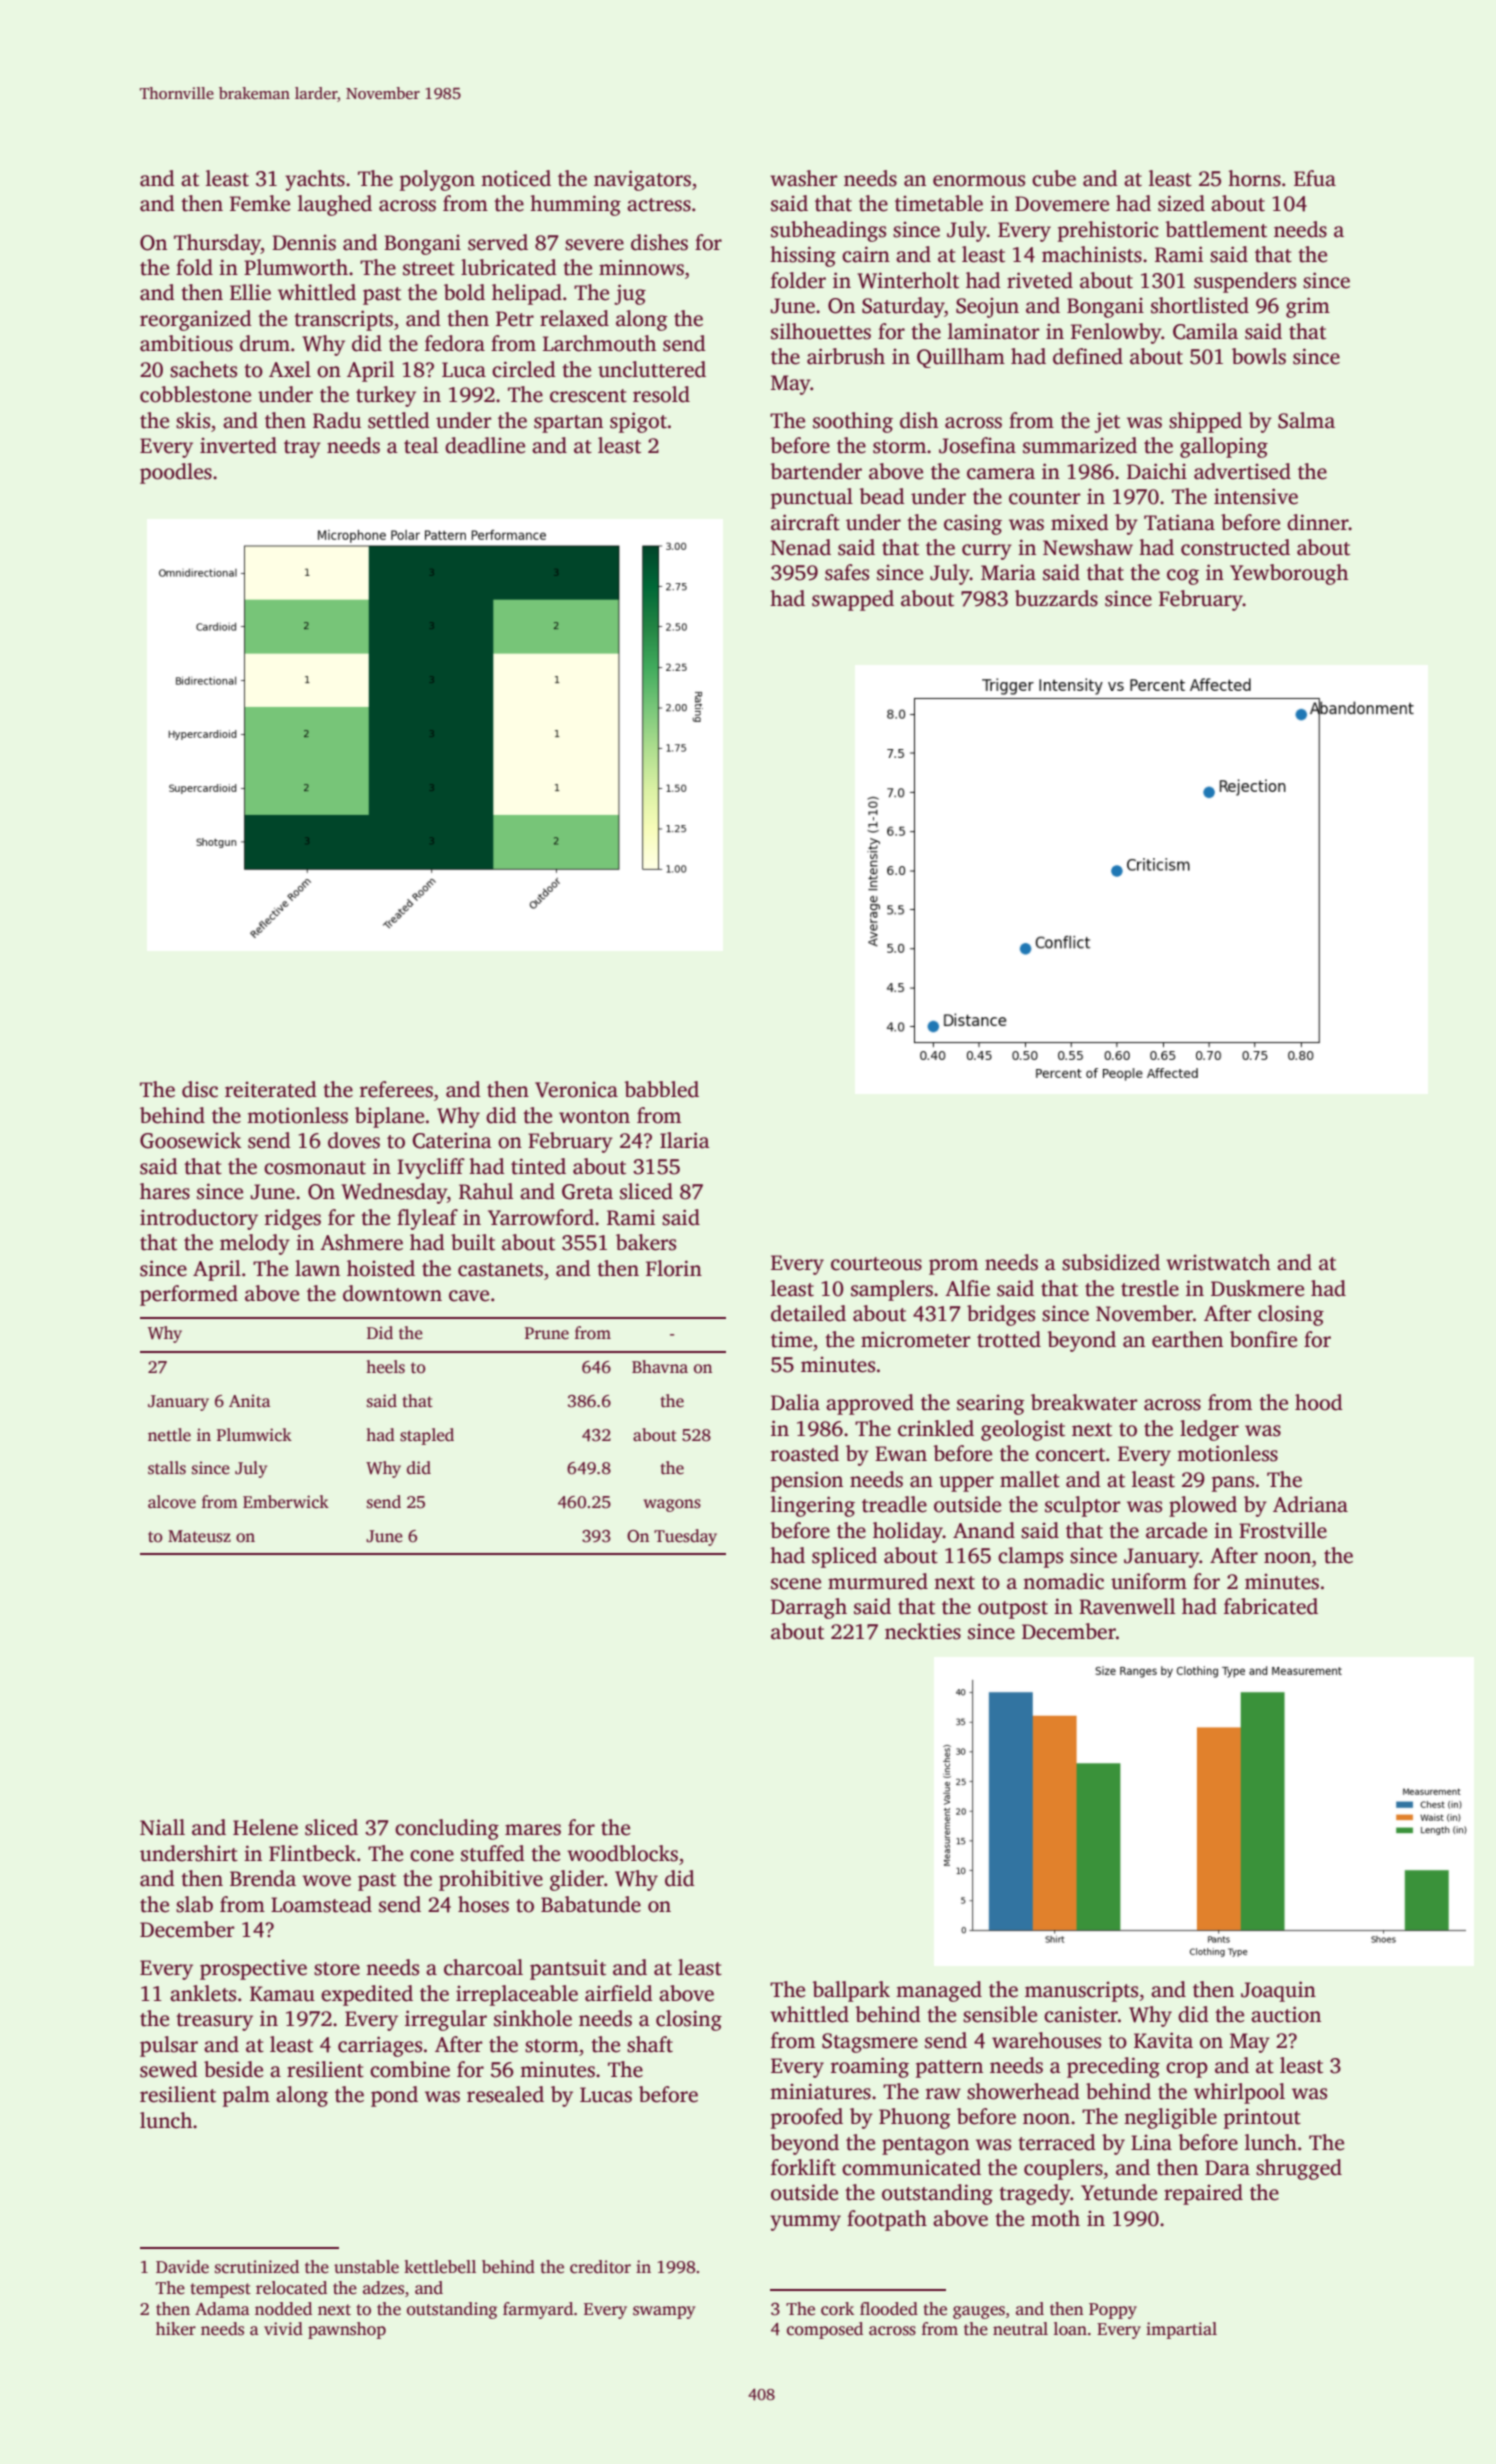  Describe the element at coordinates (1315, 178) in the document. I see `Efua` at that location.
